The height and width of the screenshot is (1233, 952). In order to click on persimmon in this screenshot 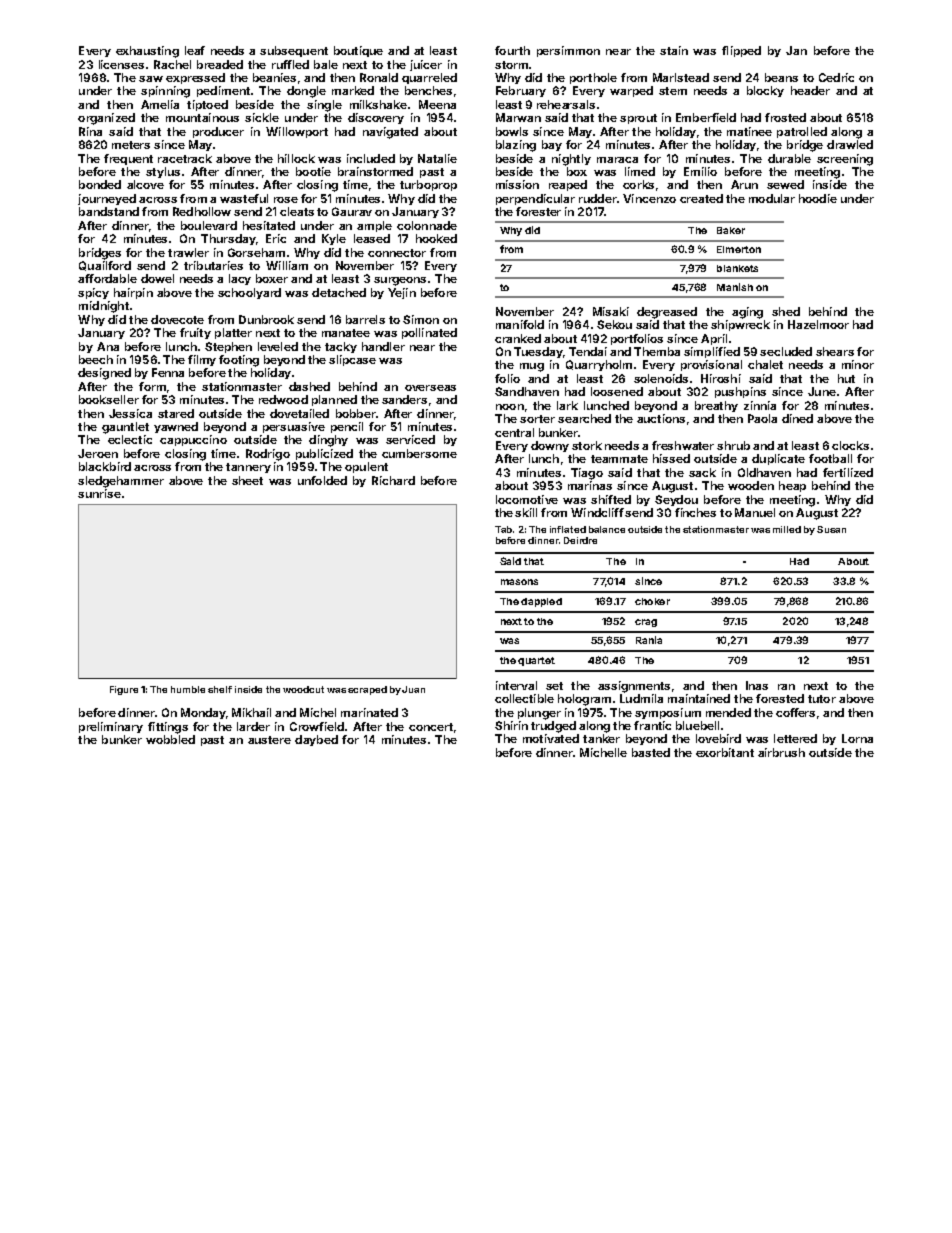, I will do `click(568, 51)`.
